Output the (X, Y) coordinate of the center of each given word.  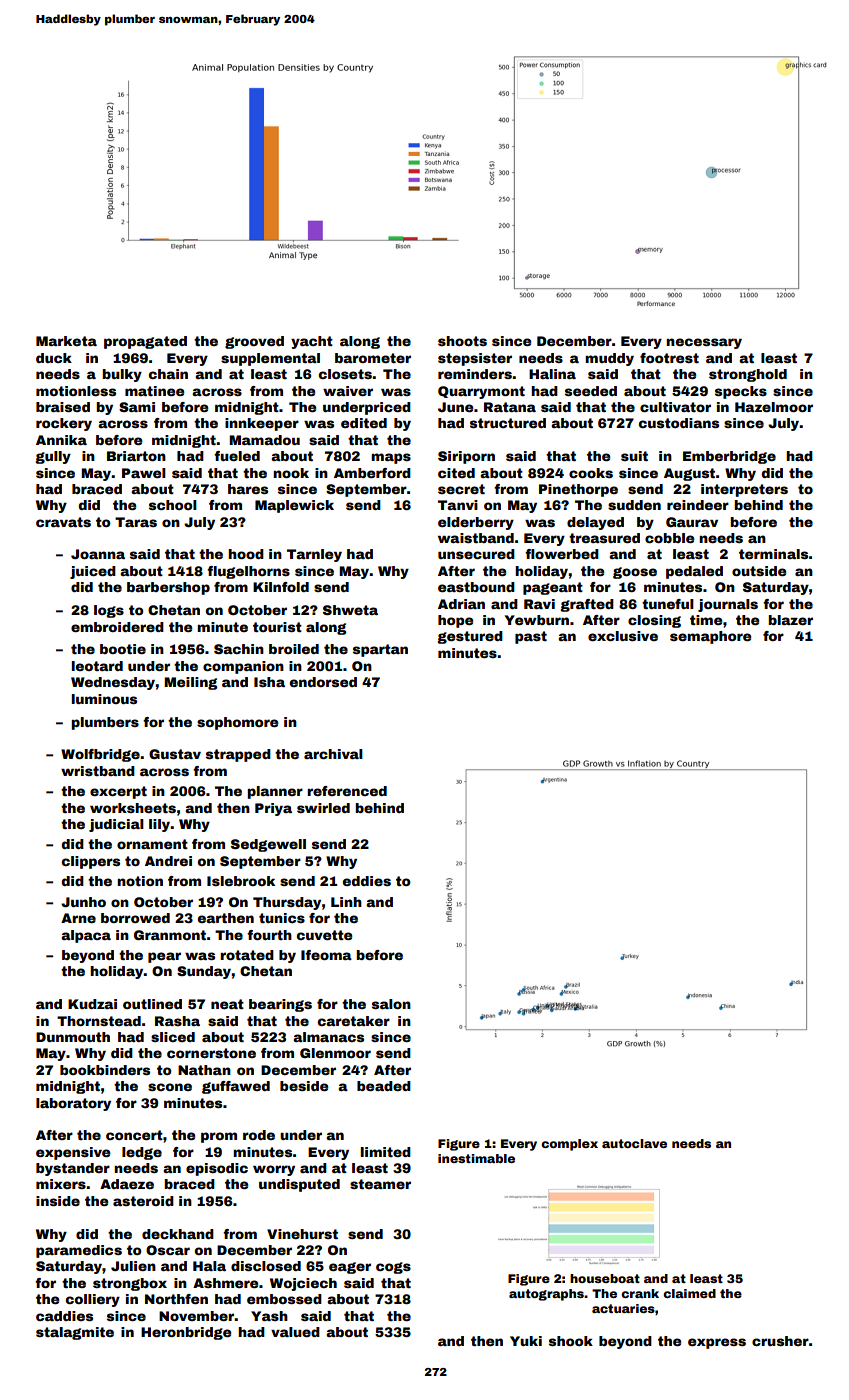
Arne (78, 918)
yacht (312, 342)
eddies (366, 881)
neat (227, 1004)
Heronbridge (186, 1333)
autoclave (634, 1143)
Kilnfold (281, 587)
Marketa (66, 341)
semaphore (710, 637)
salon (391, 1004)
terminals (774, 554)
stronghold (748, 375)
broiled (294, 649)
